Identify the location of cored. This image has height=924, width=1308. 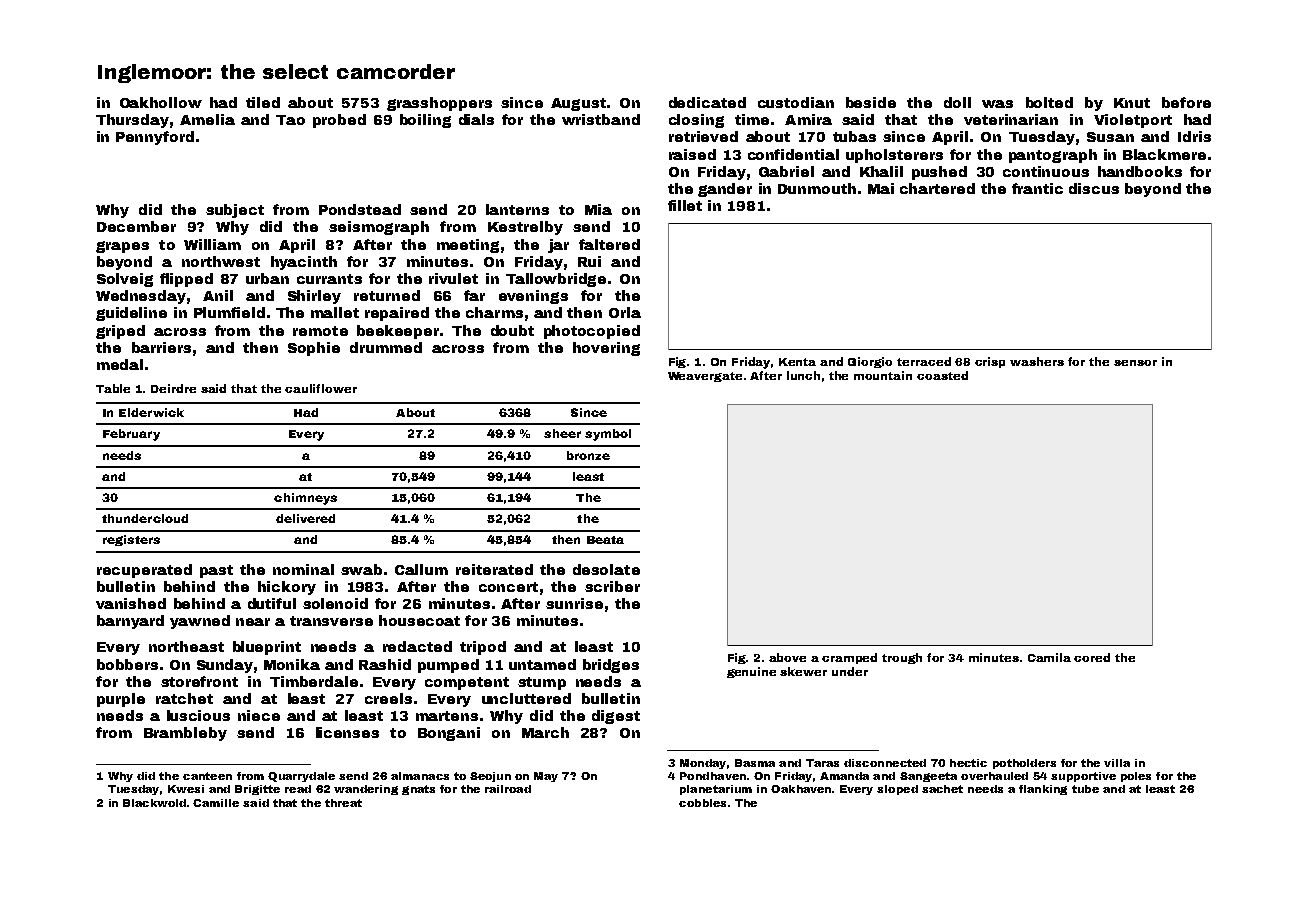
(1092, 657).
